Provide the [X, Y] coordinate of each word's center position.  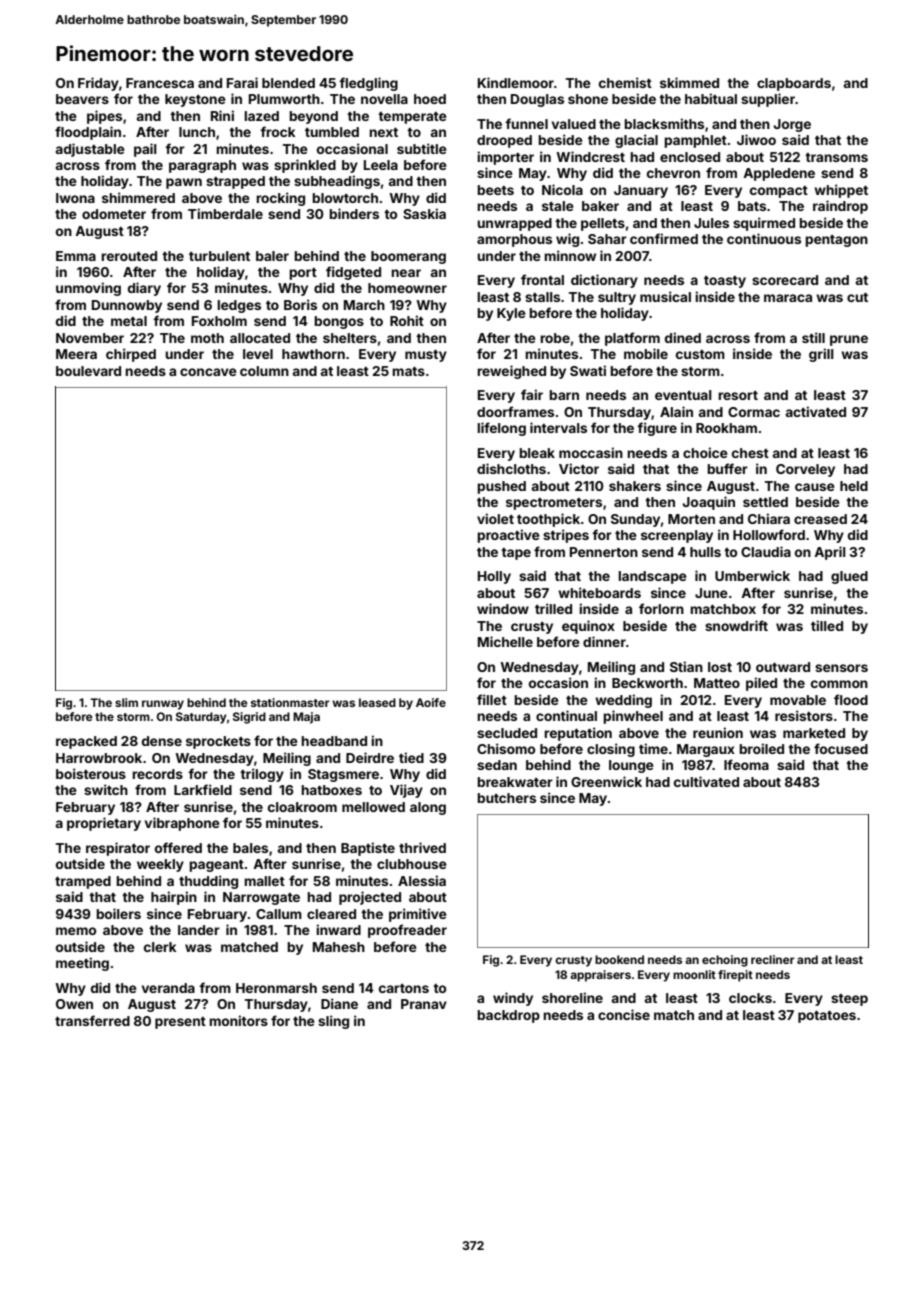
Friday [98, 84]
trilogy [262, 775]
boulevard [88, 371]
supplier [768, 100]
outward [783, 667]
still [813, 337]
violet [495, 518]
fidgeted [353, 273]
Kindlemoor [516, 82]
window [503, 608]
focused [841, 748]
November [90, 338]
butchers [506, 798]
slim [126, 702]
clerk [160, 947]
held [854, 486]
